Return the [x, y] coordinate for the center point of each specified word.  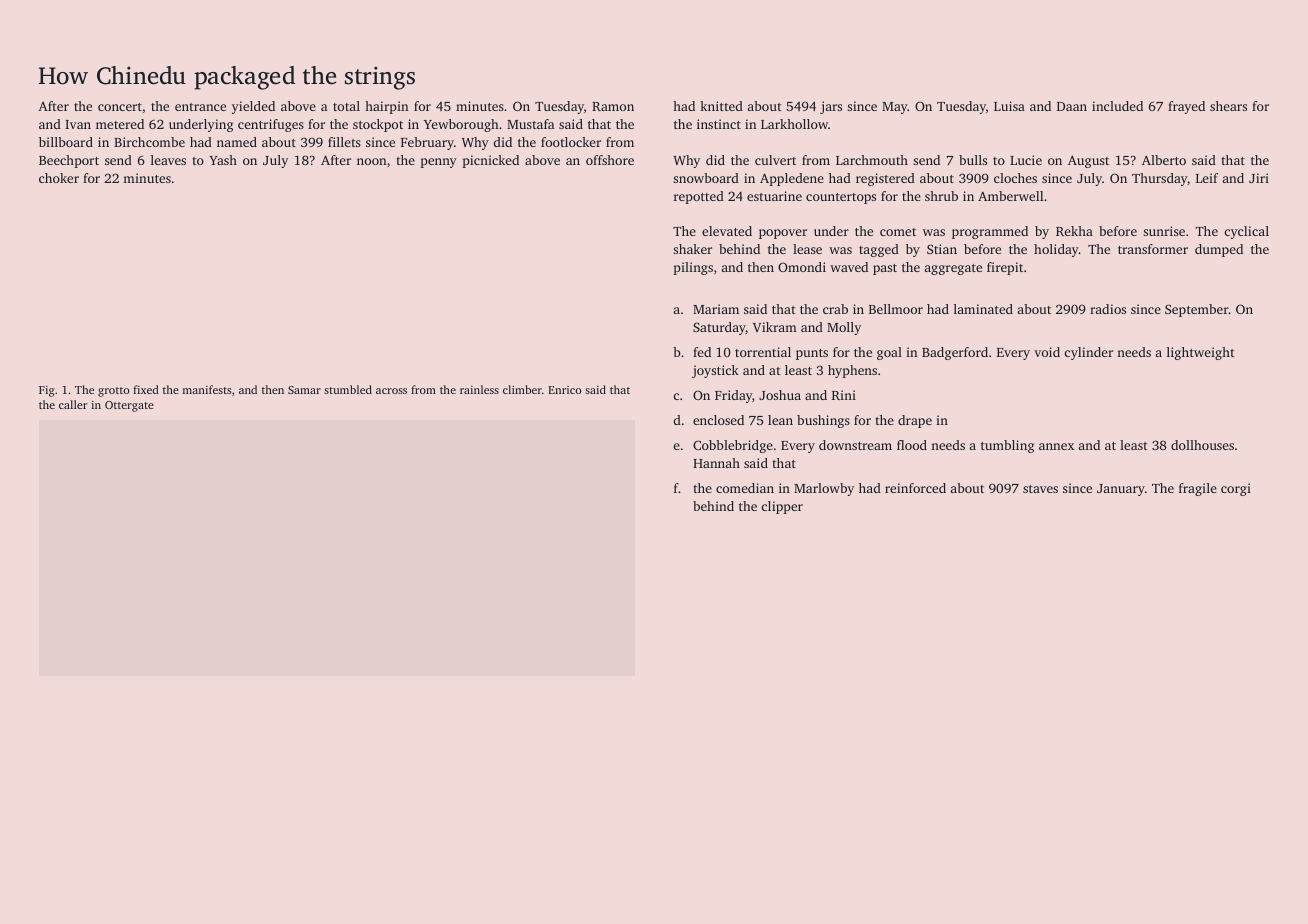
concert [120, 107]
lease [807, 249]
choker [59, 178]
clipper [782, 507]
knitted [721, 106]
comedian [745, 488]
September [1197, 310]
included [1117, 106]
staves [1040, 489]
